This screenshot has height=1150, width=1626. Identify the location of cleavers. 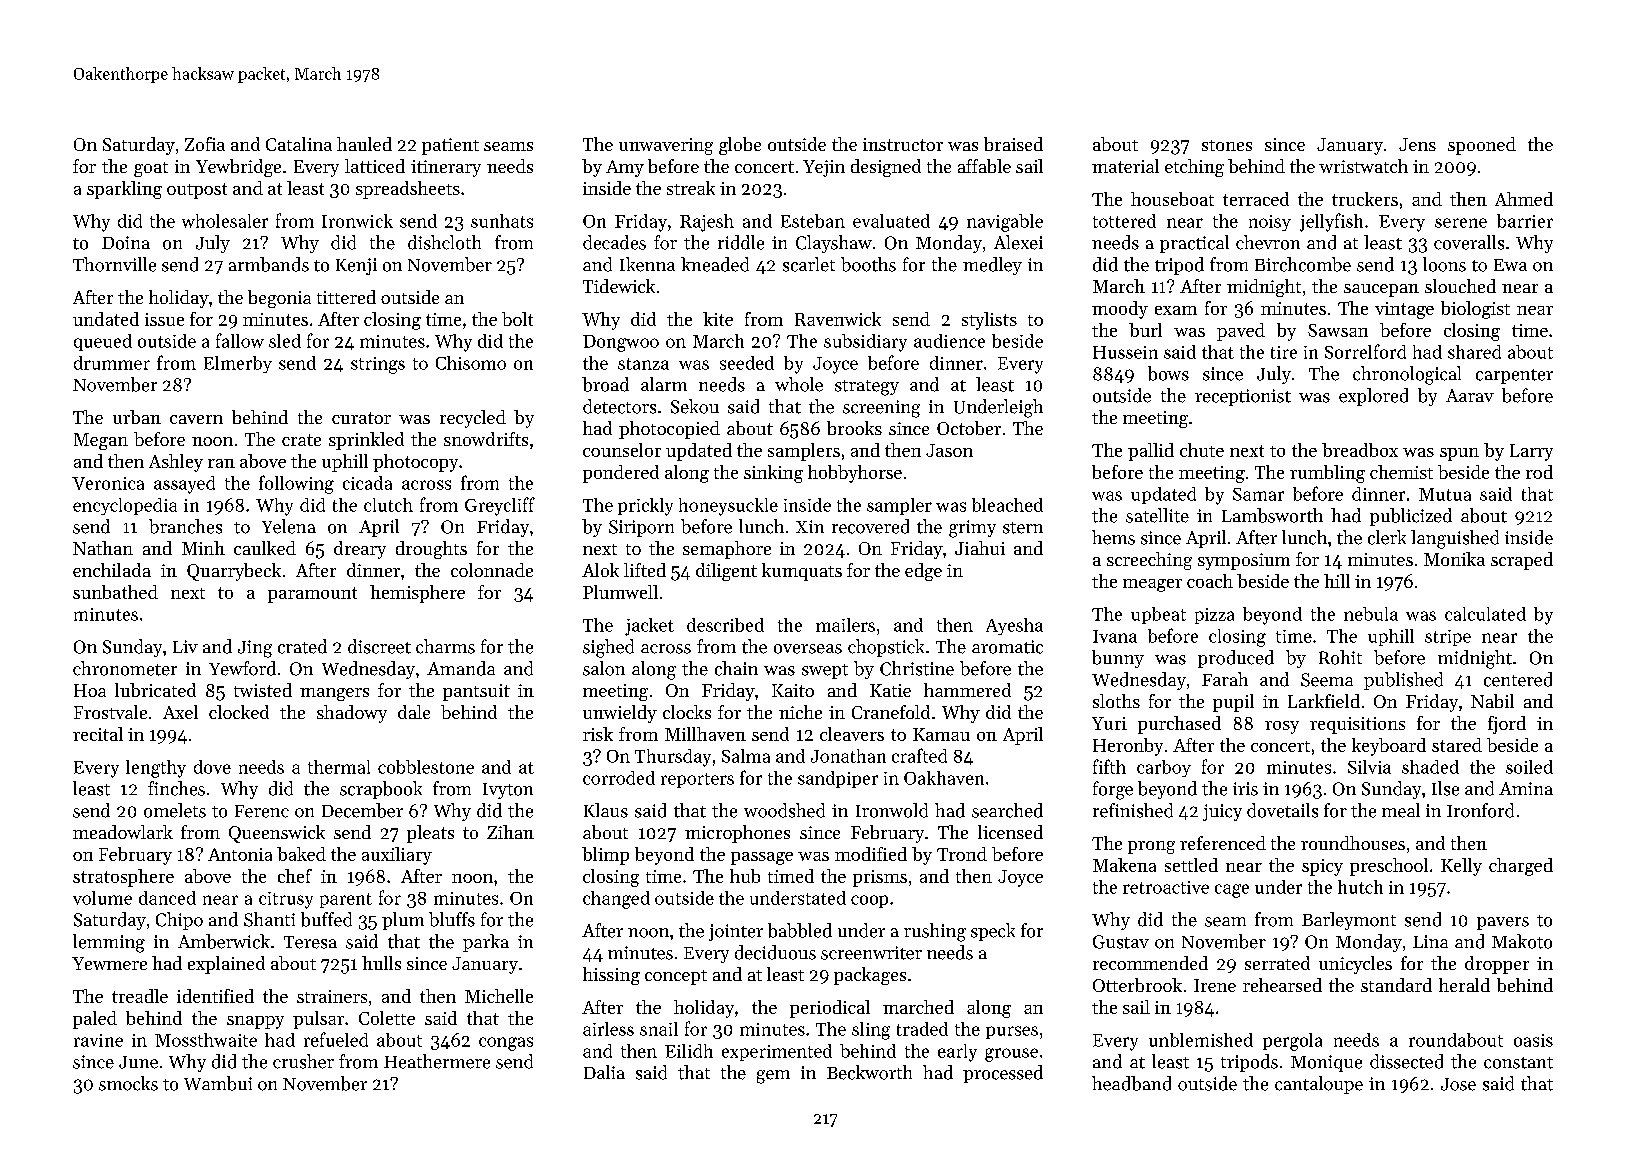
(852, 734).
